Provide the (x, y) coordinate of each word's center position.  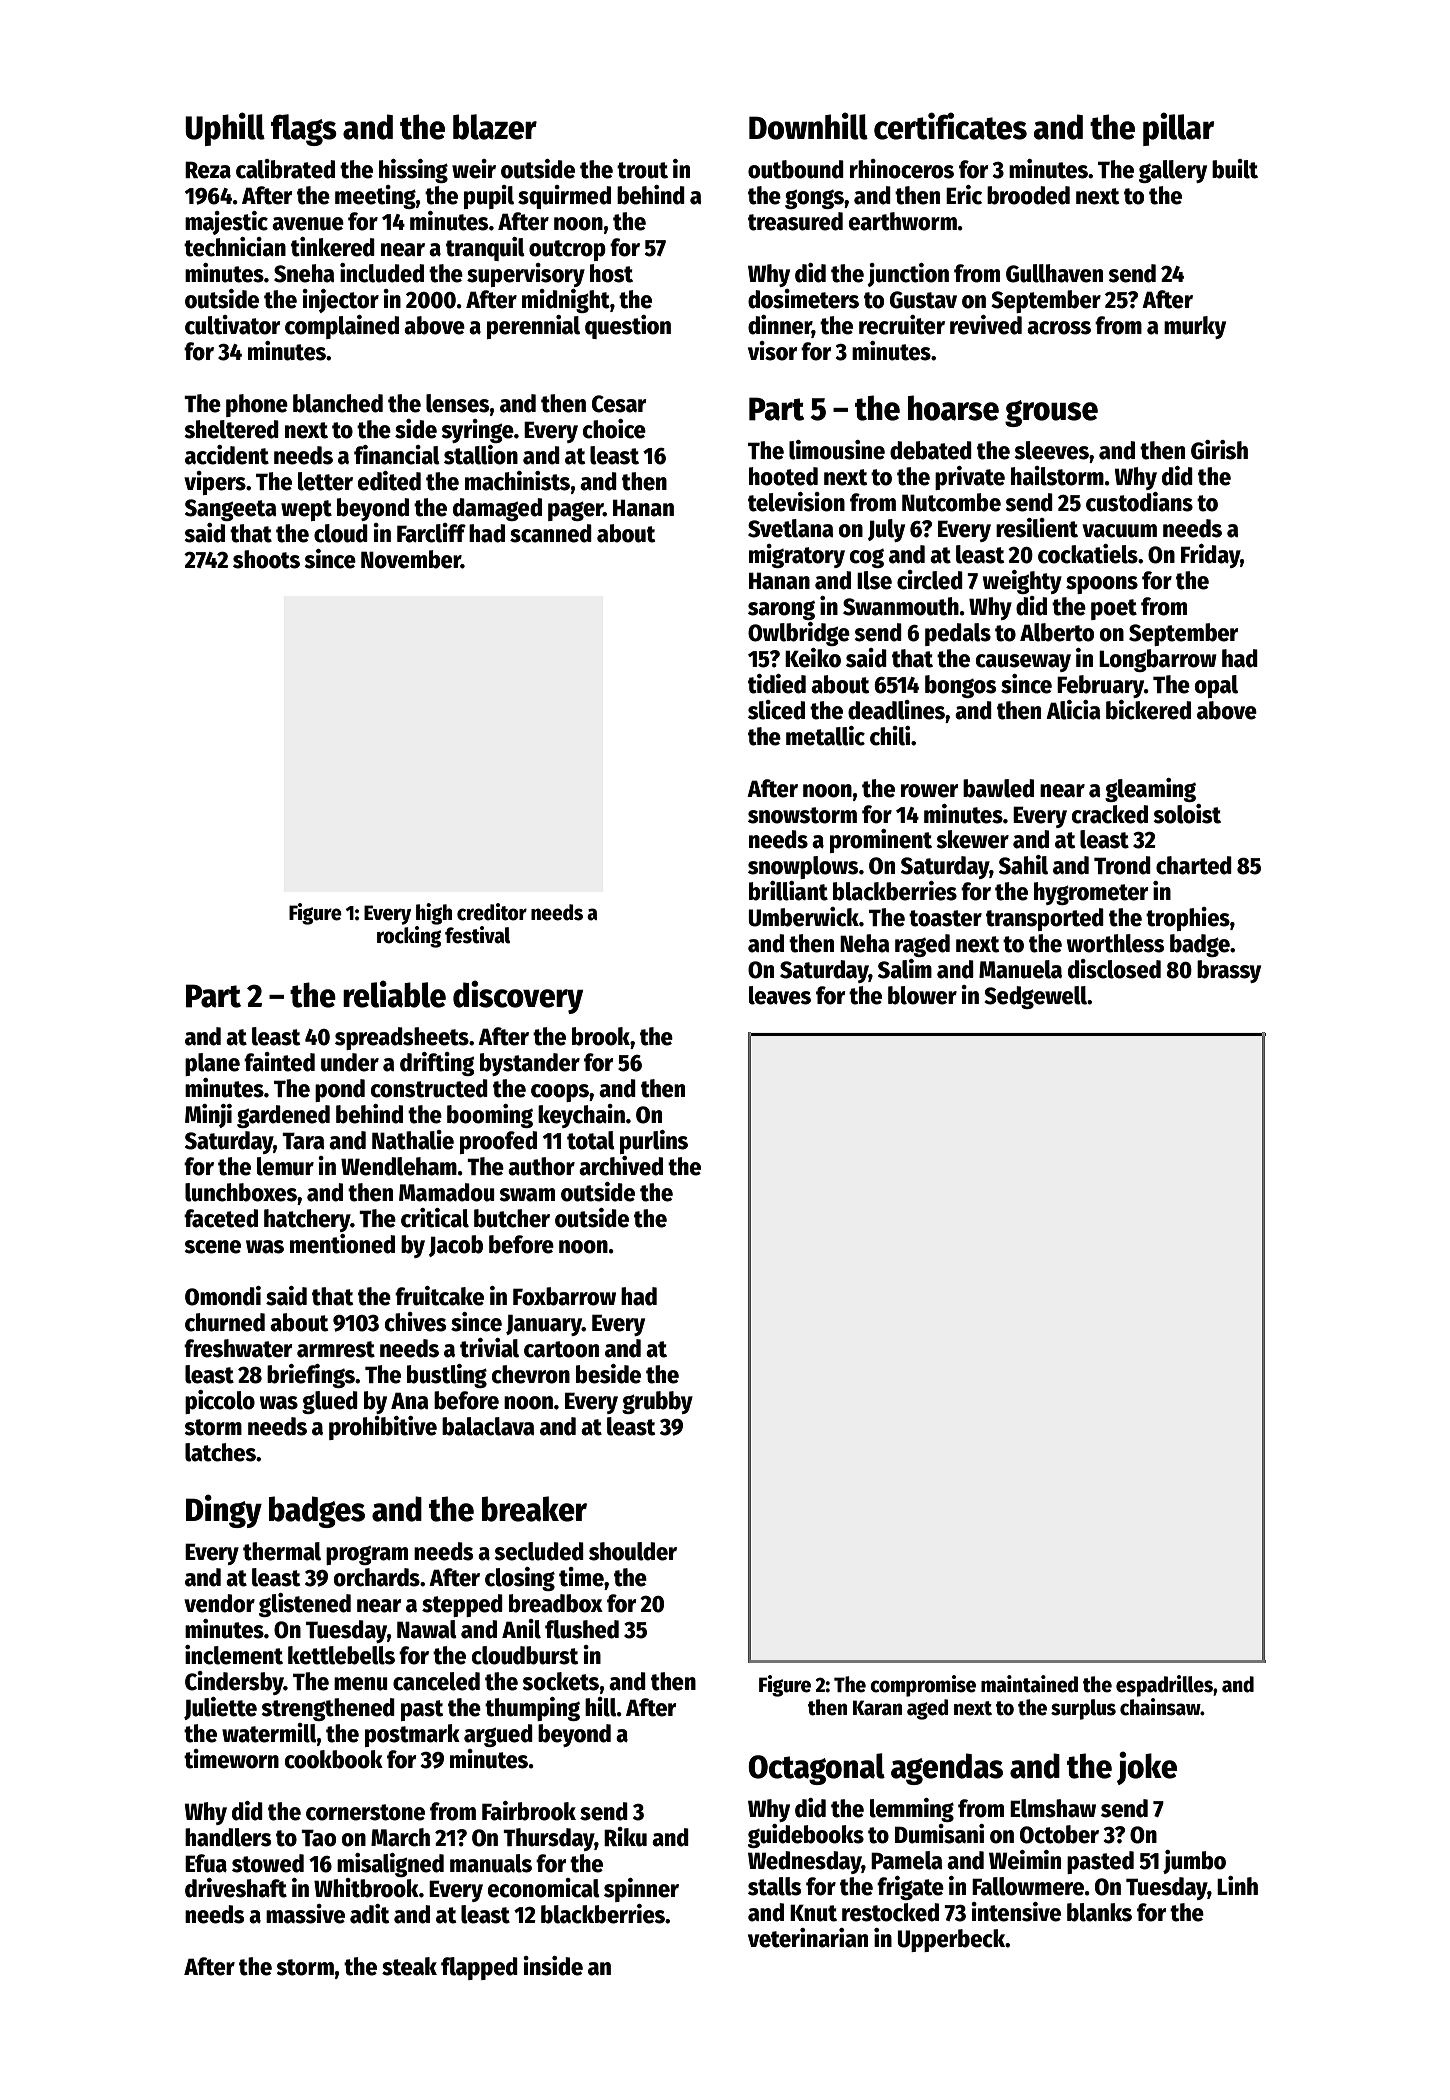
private (970, 478)
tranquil (485, 249)
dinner (780, 326)
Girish (1219, 450)
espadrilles (1164, 1686)
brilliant (788, 891)
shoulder (633, 1551)
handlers (228, 1837)
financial (397, 455)
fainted (279, 1062)
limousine (837, 450)
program (367, 1555)
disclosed (1114, 969)
